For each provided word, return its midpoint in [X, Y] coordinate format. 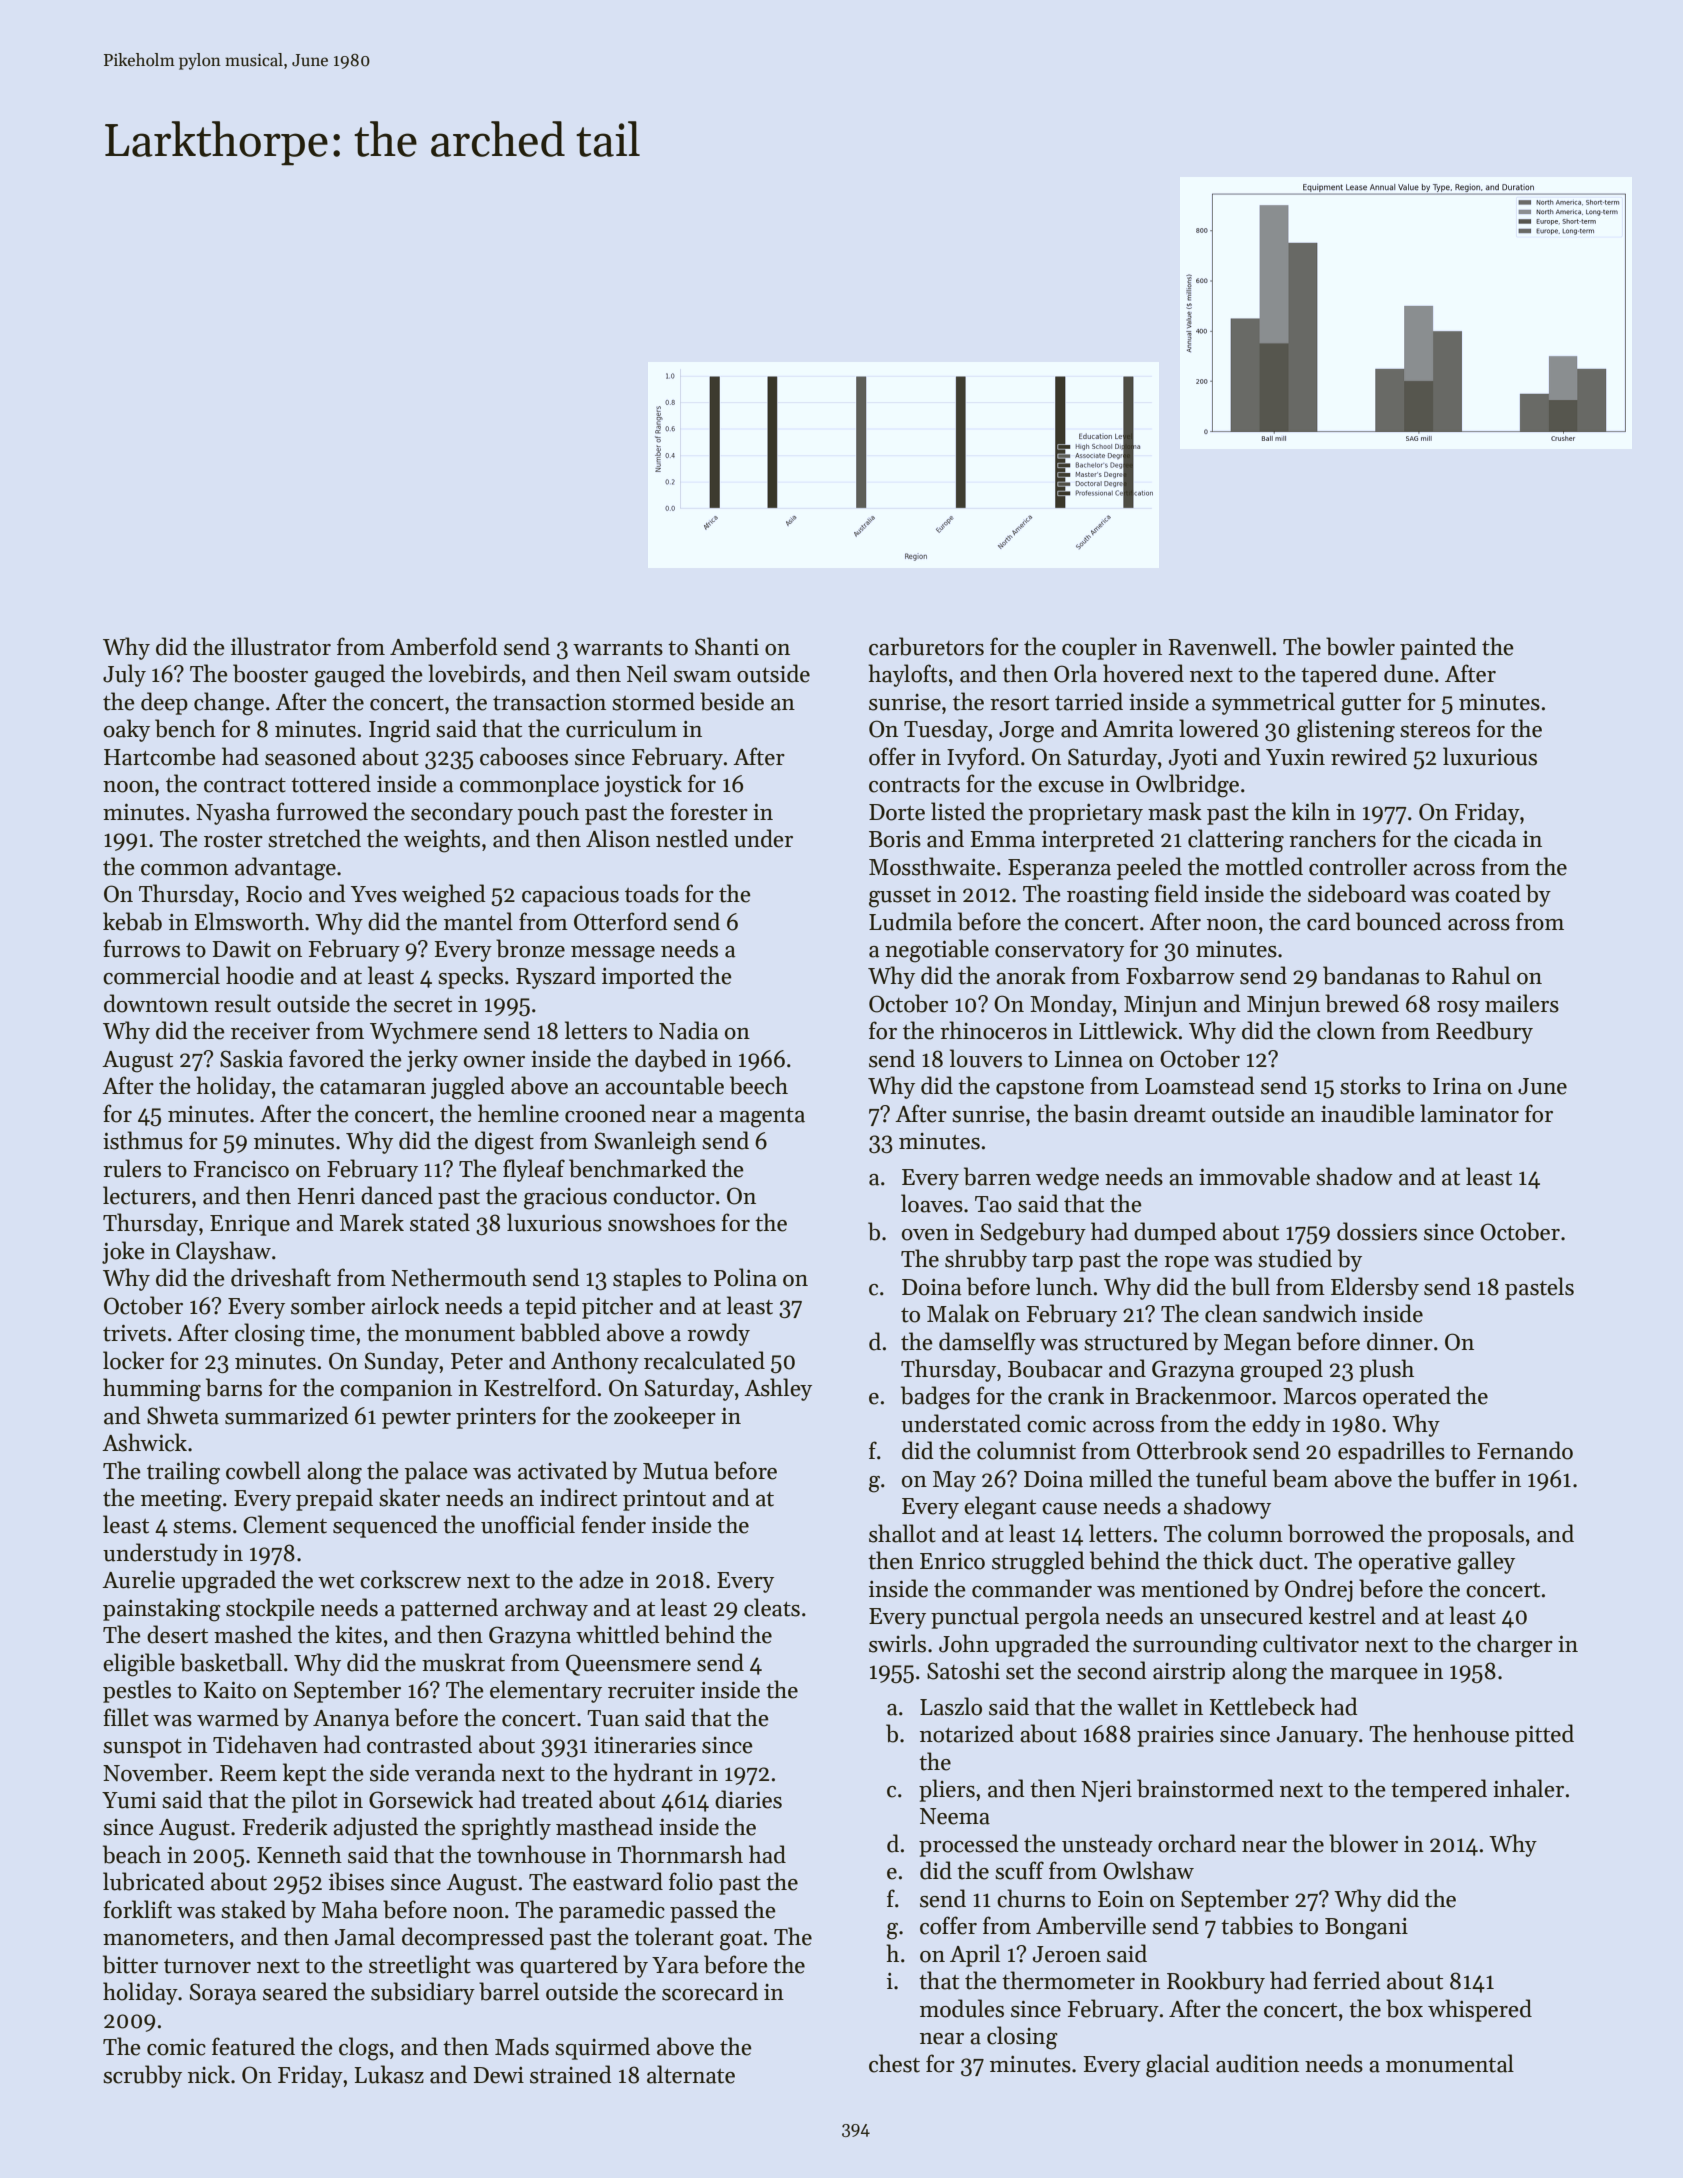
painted [1438, 648]
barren [997, 1176]
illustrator [281, 646]
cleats [772, 1607]
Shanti [727, 646]
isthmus [143, 1140]
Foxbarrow [1180, 975]
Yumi [129, 1800]
